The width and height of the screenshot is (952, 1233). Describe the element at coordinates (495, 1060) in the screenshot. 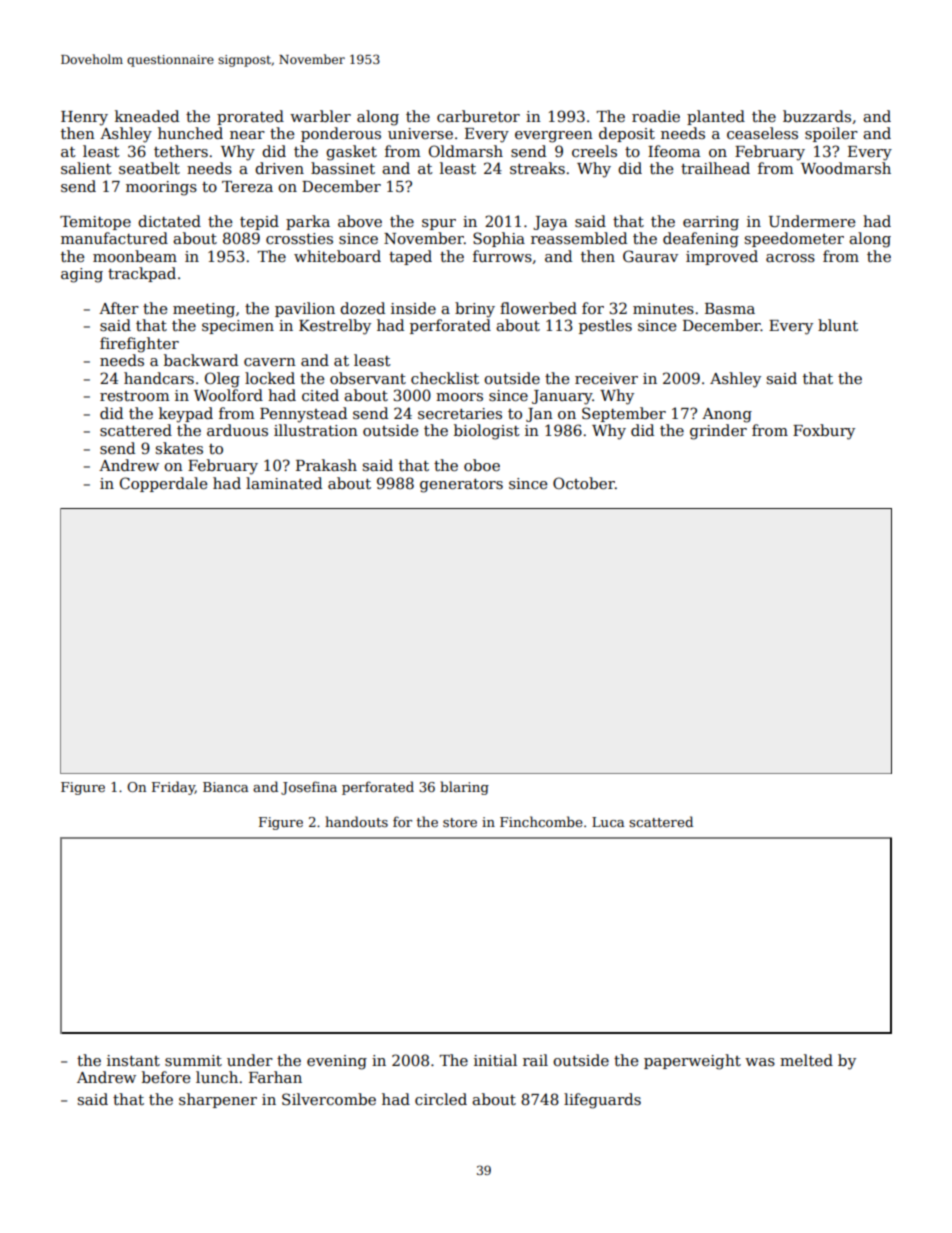

I see `initial` at that location.
